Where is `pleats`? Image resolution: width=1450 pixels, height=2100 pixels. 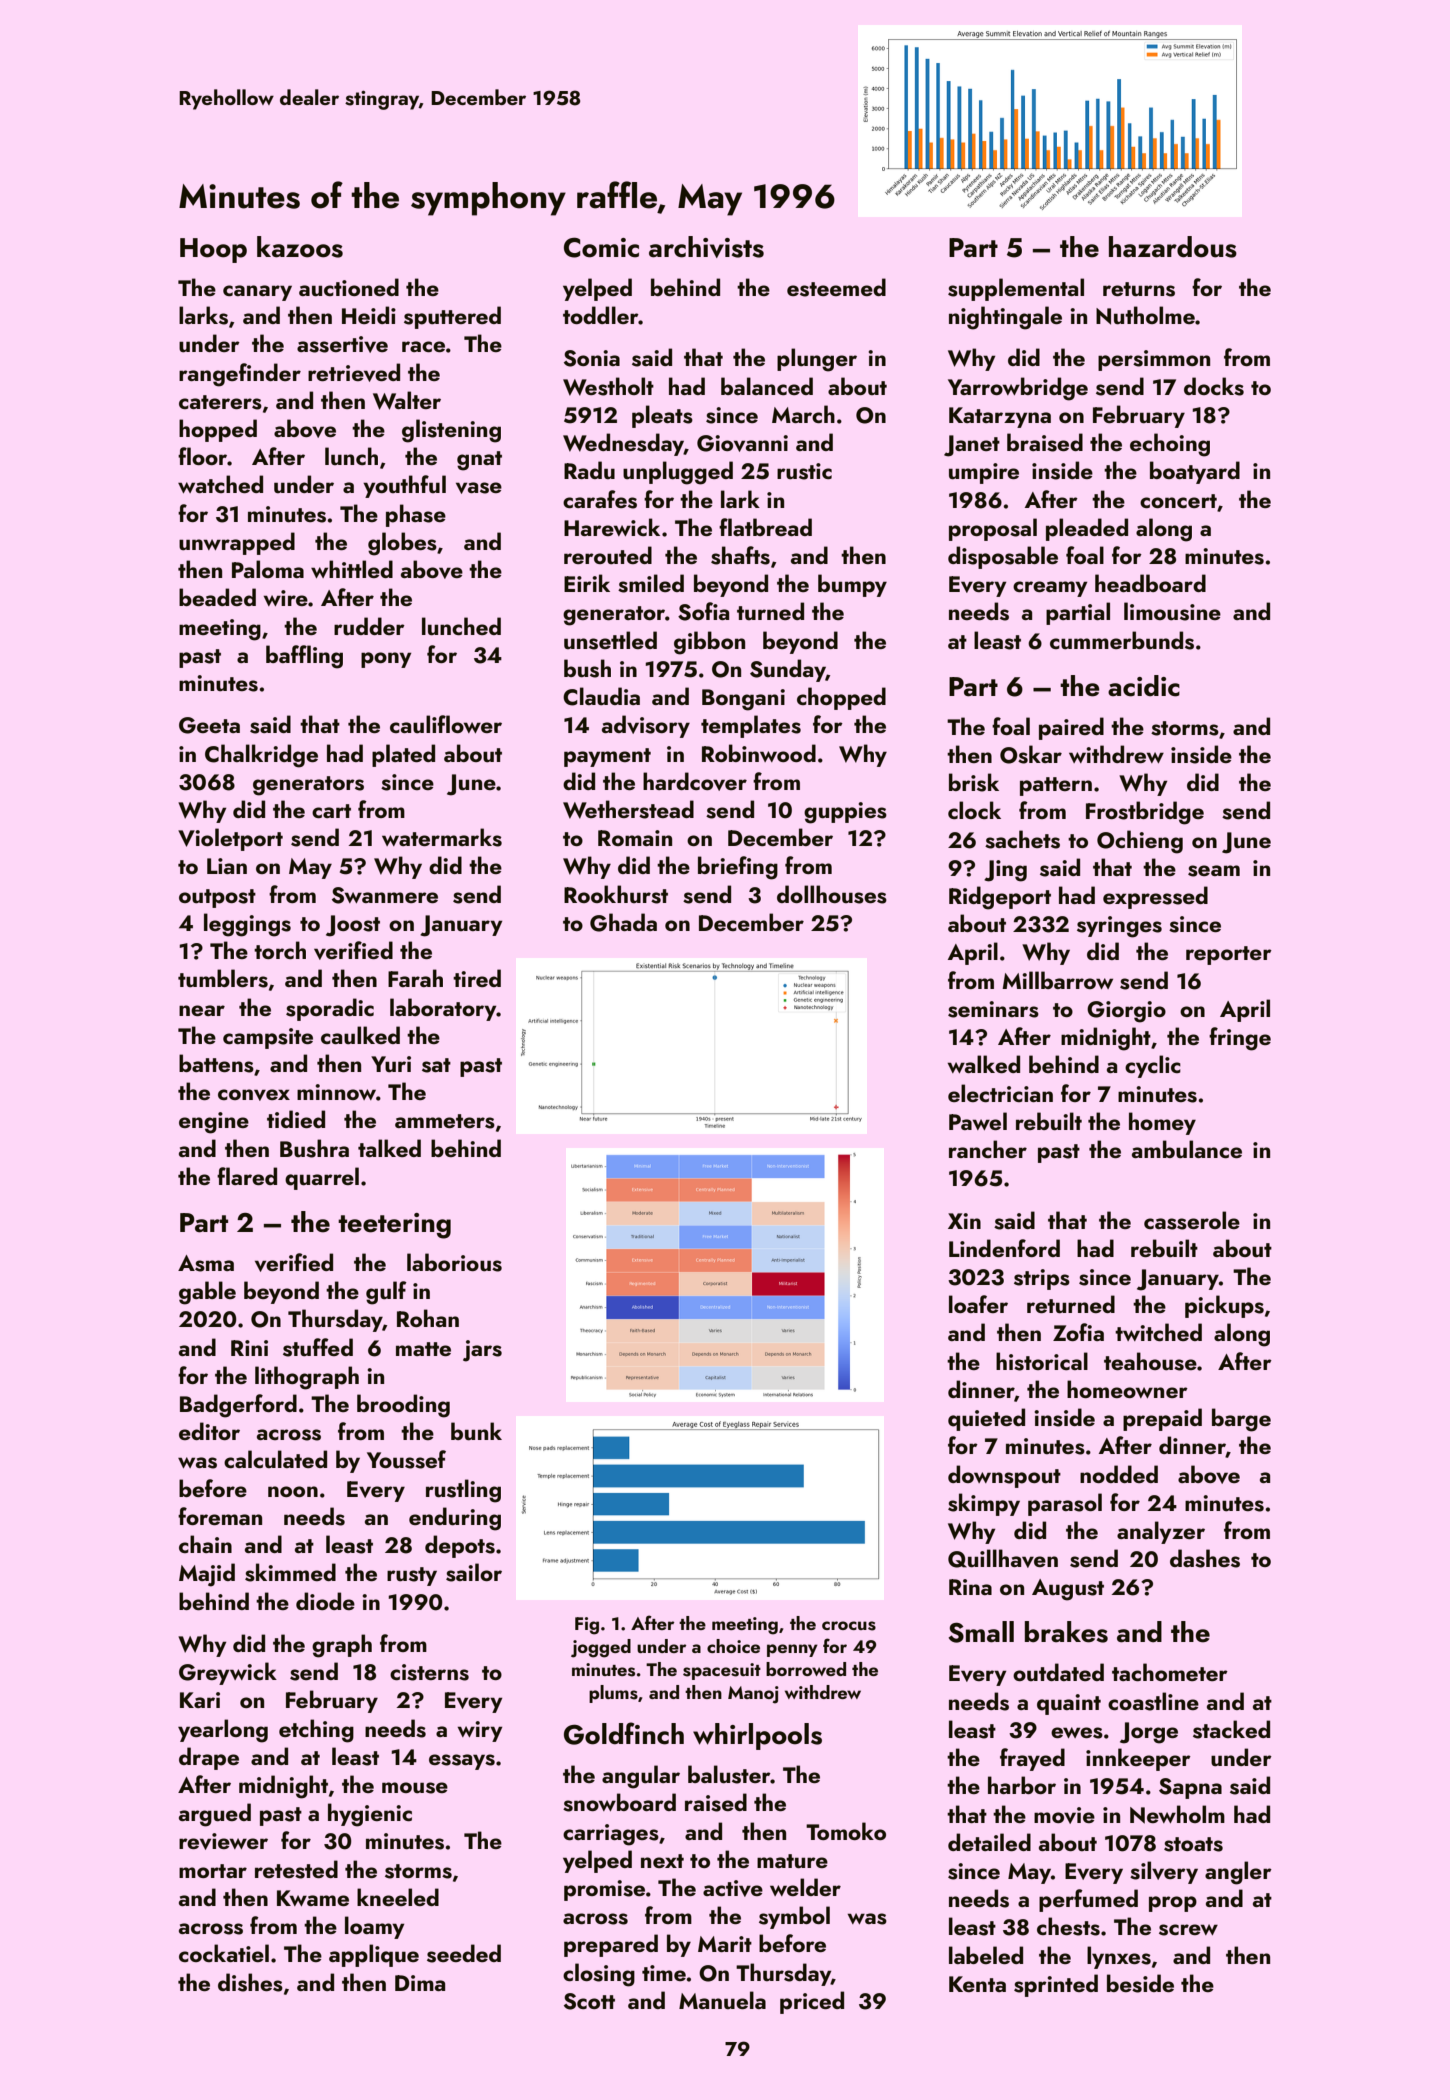
pleats is located at coordinates (662, 416).
